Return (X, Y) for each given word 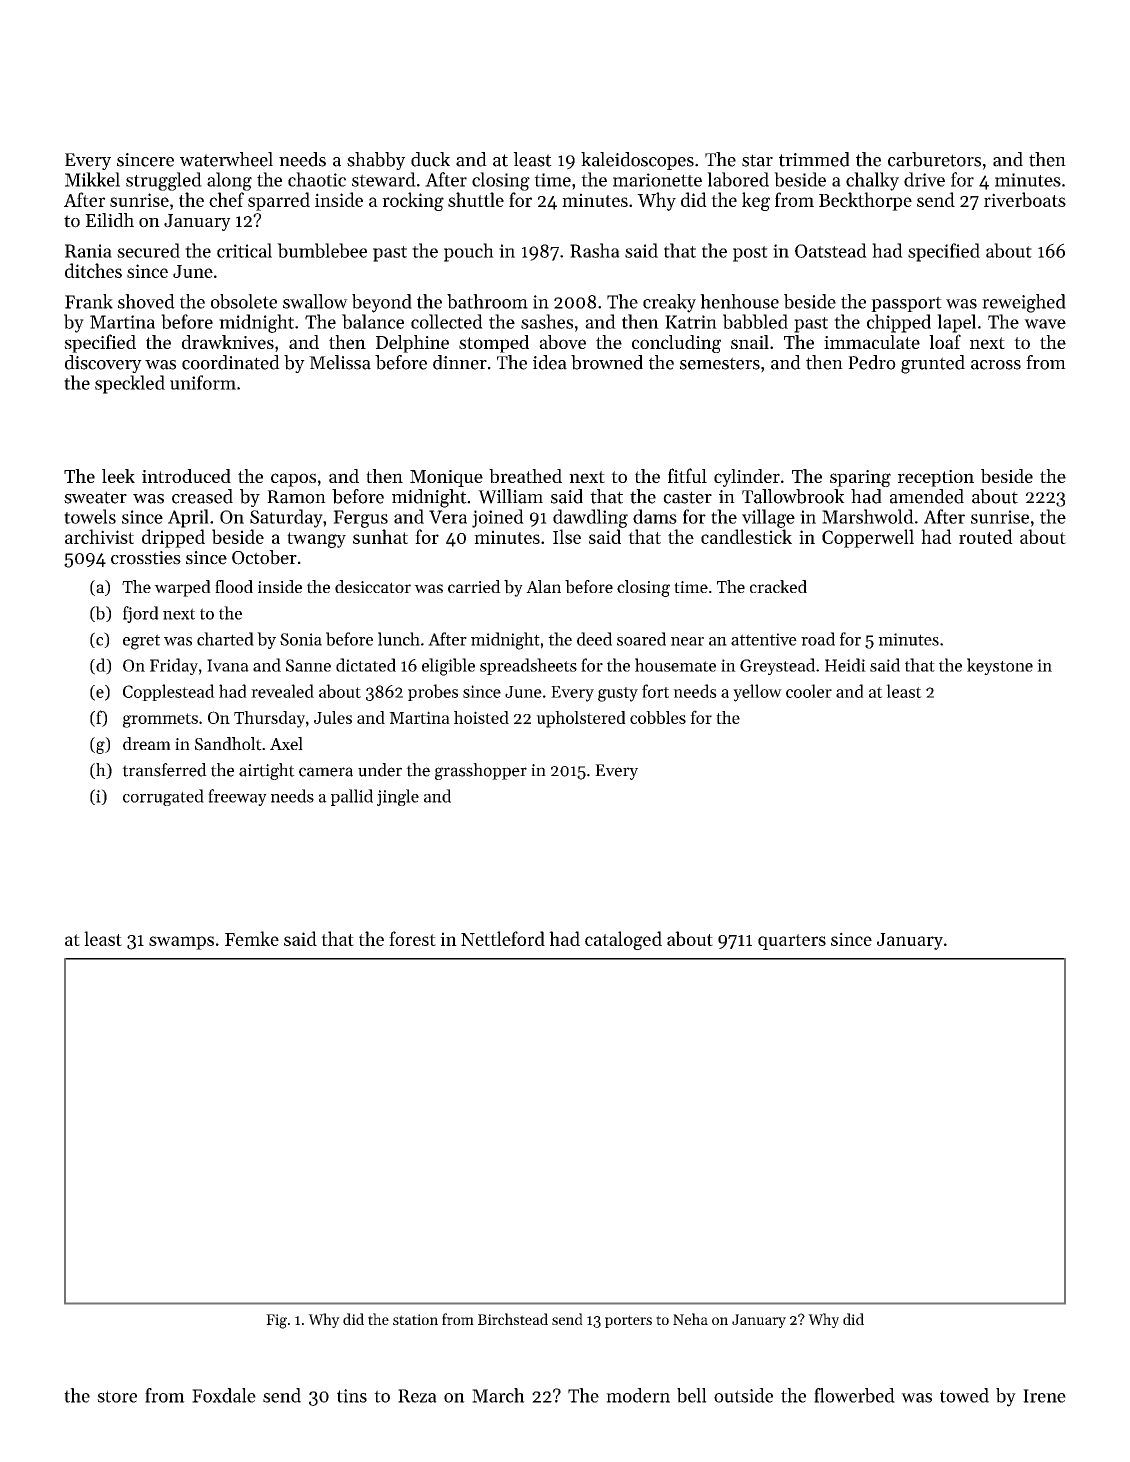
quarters (792, 942)
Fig (276, 1321)
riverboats (1025, 199)
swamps (181, 943)
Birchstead (513, 1319)
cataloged (623, 940)
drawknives (228, 342)
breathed (525, 476)
